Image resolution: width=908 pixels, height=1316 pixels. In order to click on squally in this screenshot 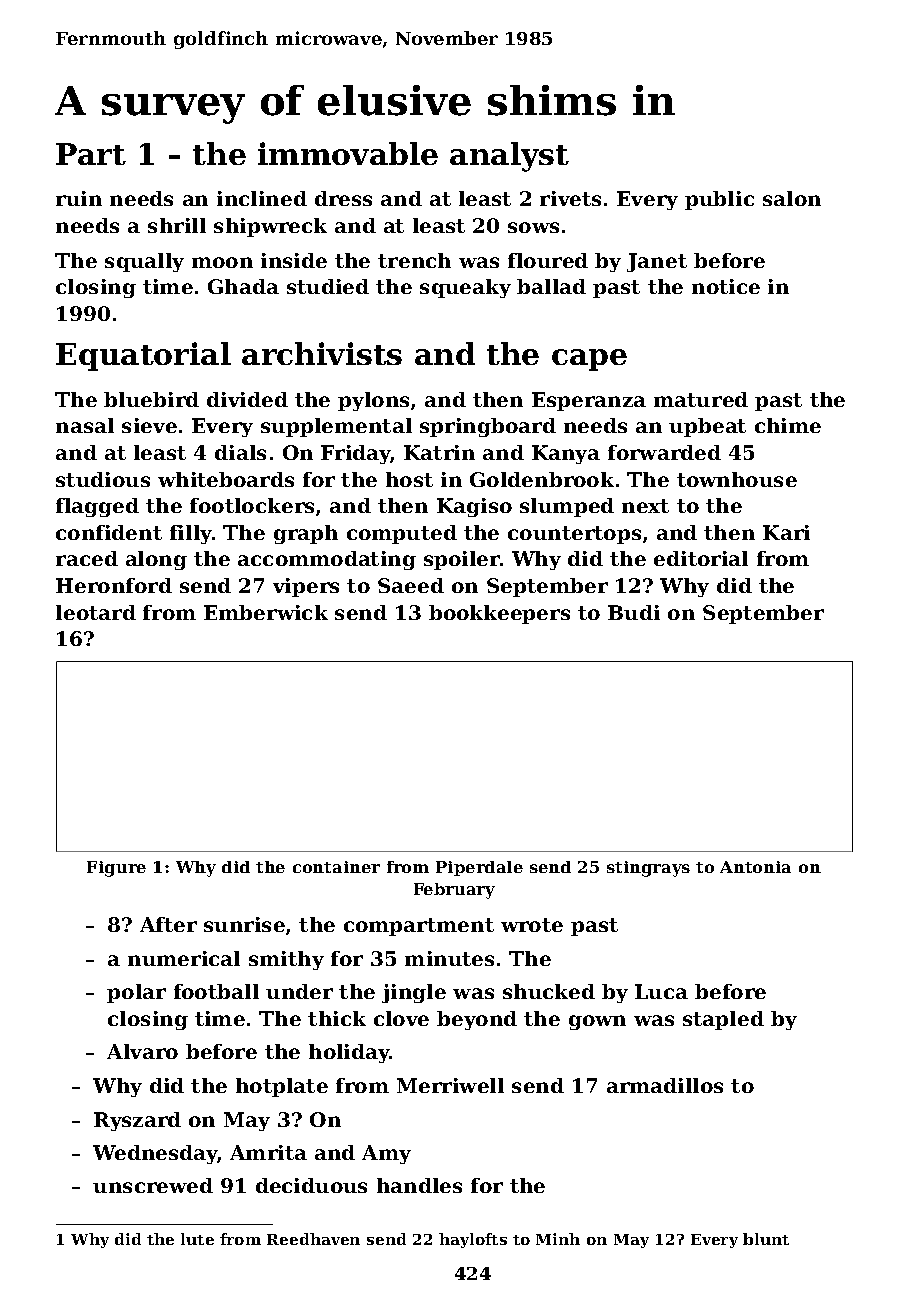, I will do `click(144, 262)`.
